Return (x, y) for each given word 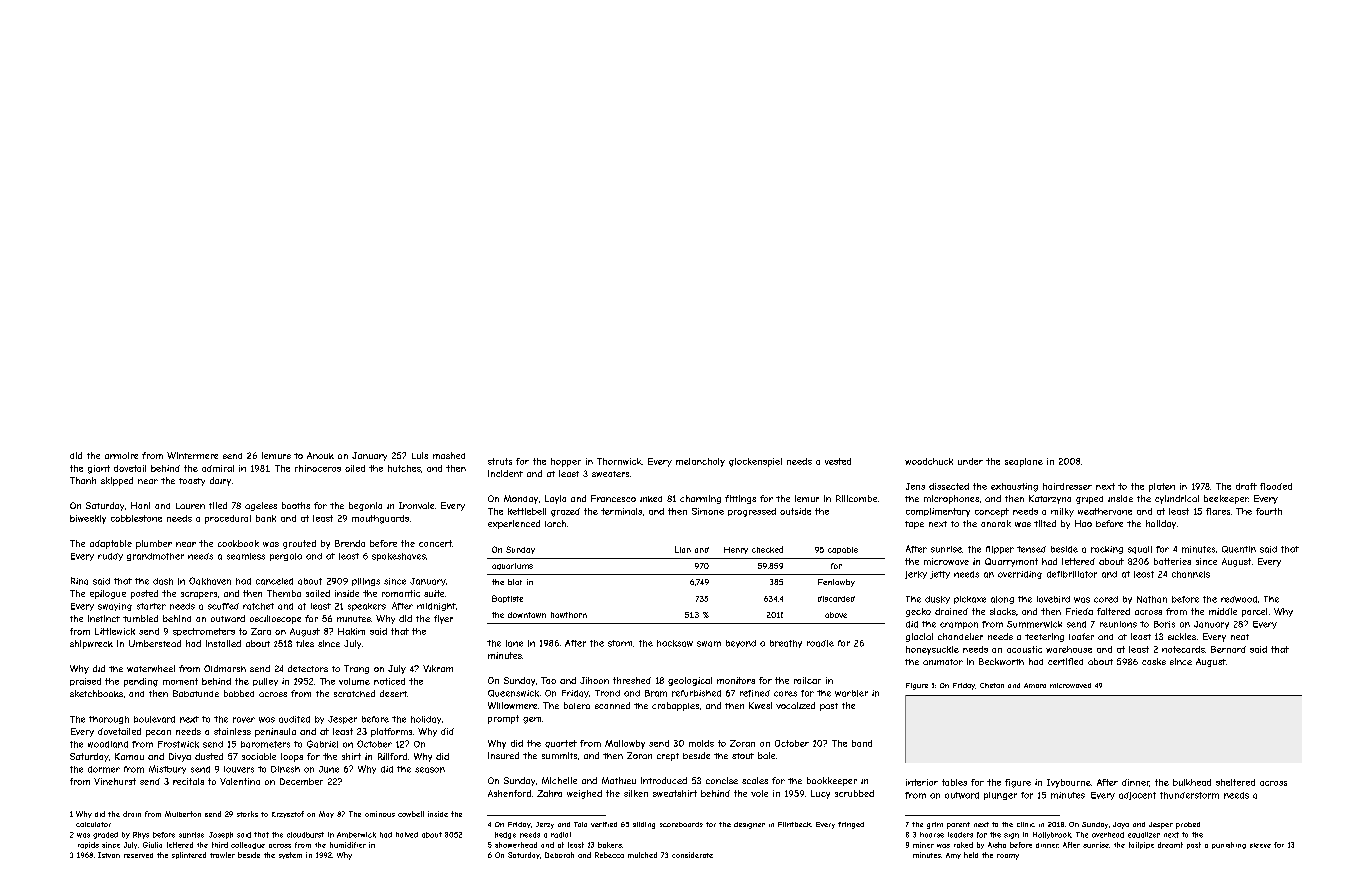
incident (505, 473)
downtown (527, 615)
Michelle (559, 780)
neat (1240, 637)
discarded (836, 599)
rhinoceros (318, 468)
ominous (380, 814)
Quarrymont (1011, 562)
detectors (308, 668)
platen (1162, 487)
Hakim (351, 631)
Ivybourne (1069, 783)
